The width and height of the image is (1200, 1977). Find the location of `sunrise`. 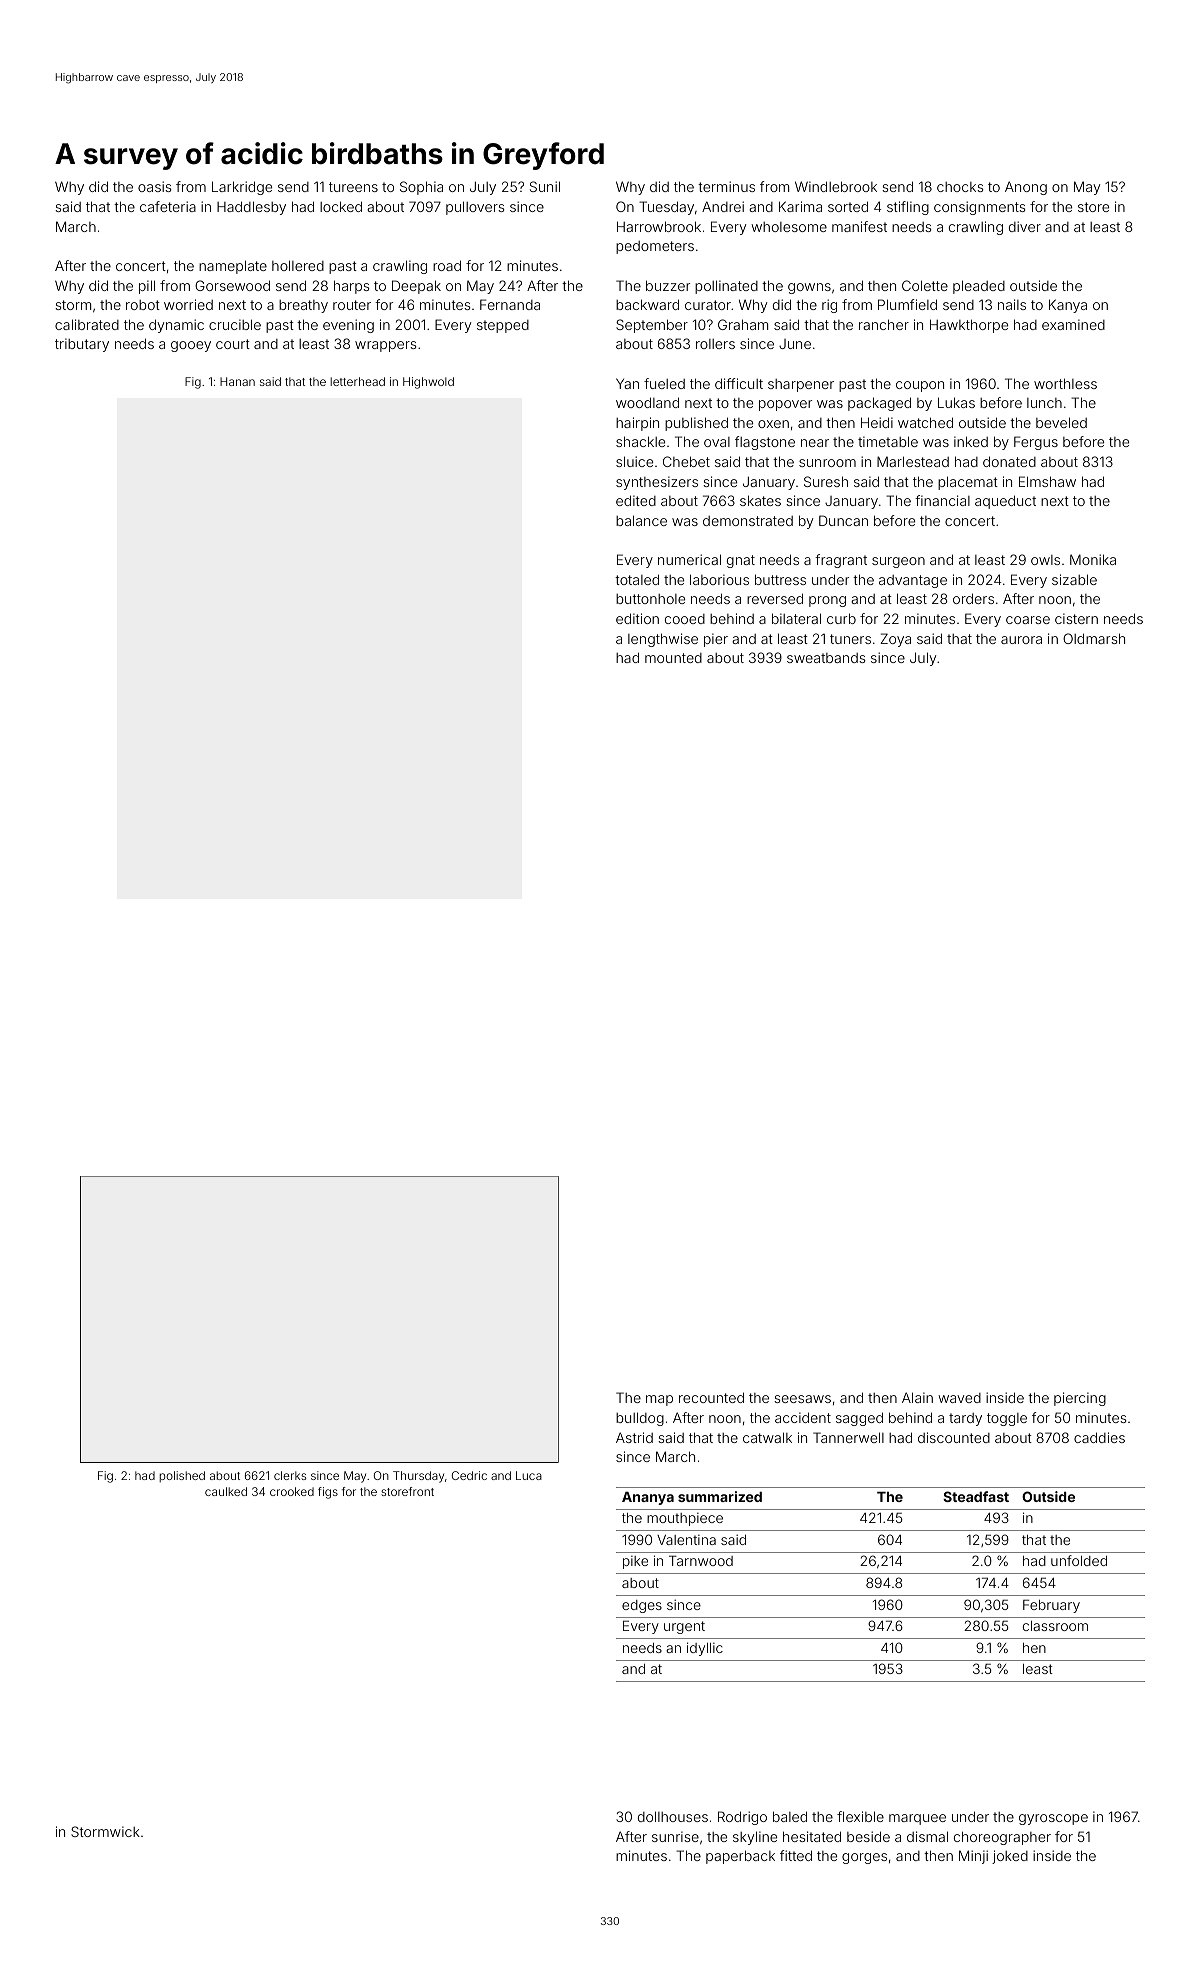

sunrise is located at coordinates (675, 1836).
